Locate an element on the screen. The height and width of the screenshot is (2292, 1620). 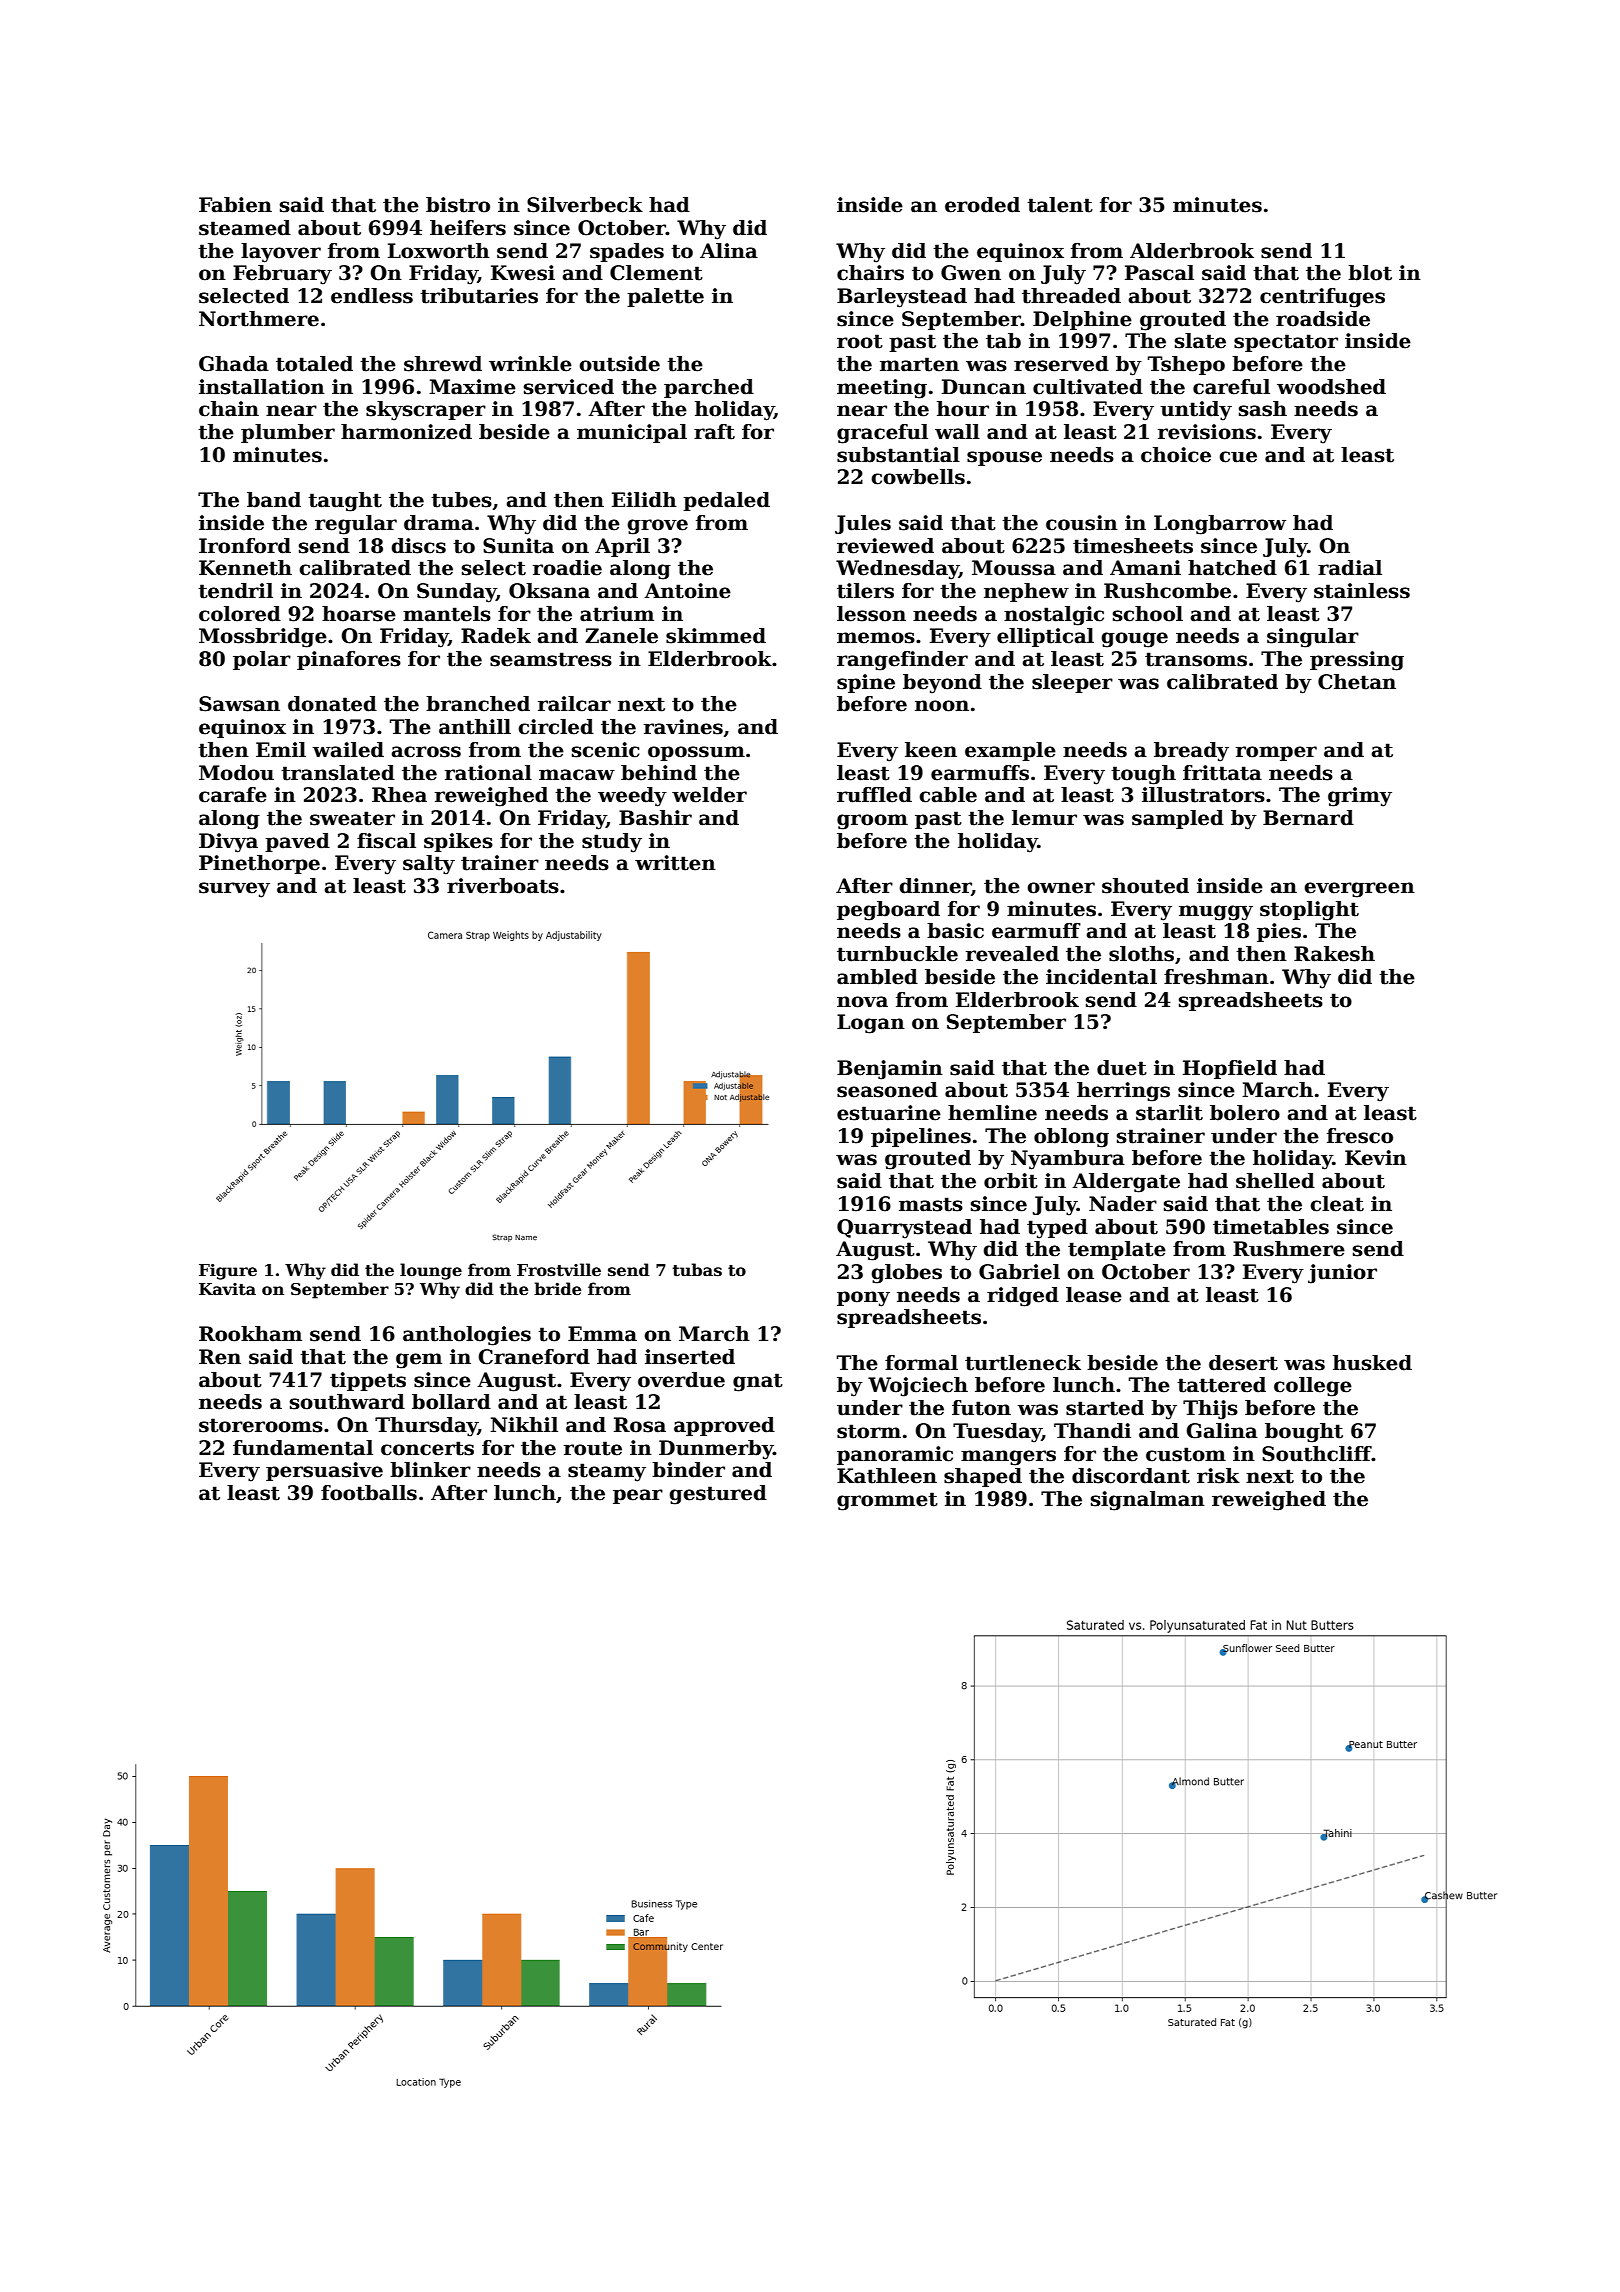
tough is located at coordinates (1143, 775).
